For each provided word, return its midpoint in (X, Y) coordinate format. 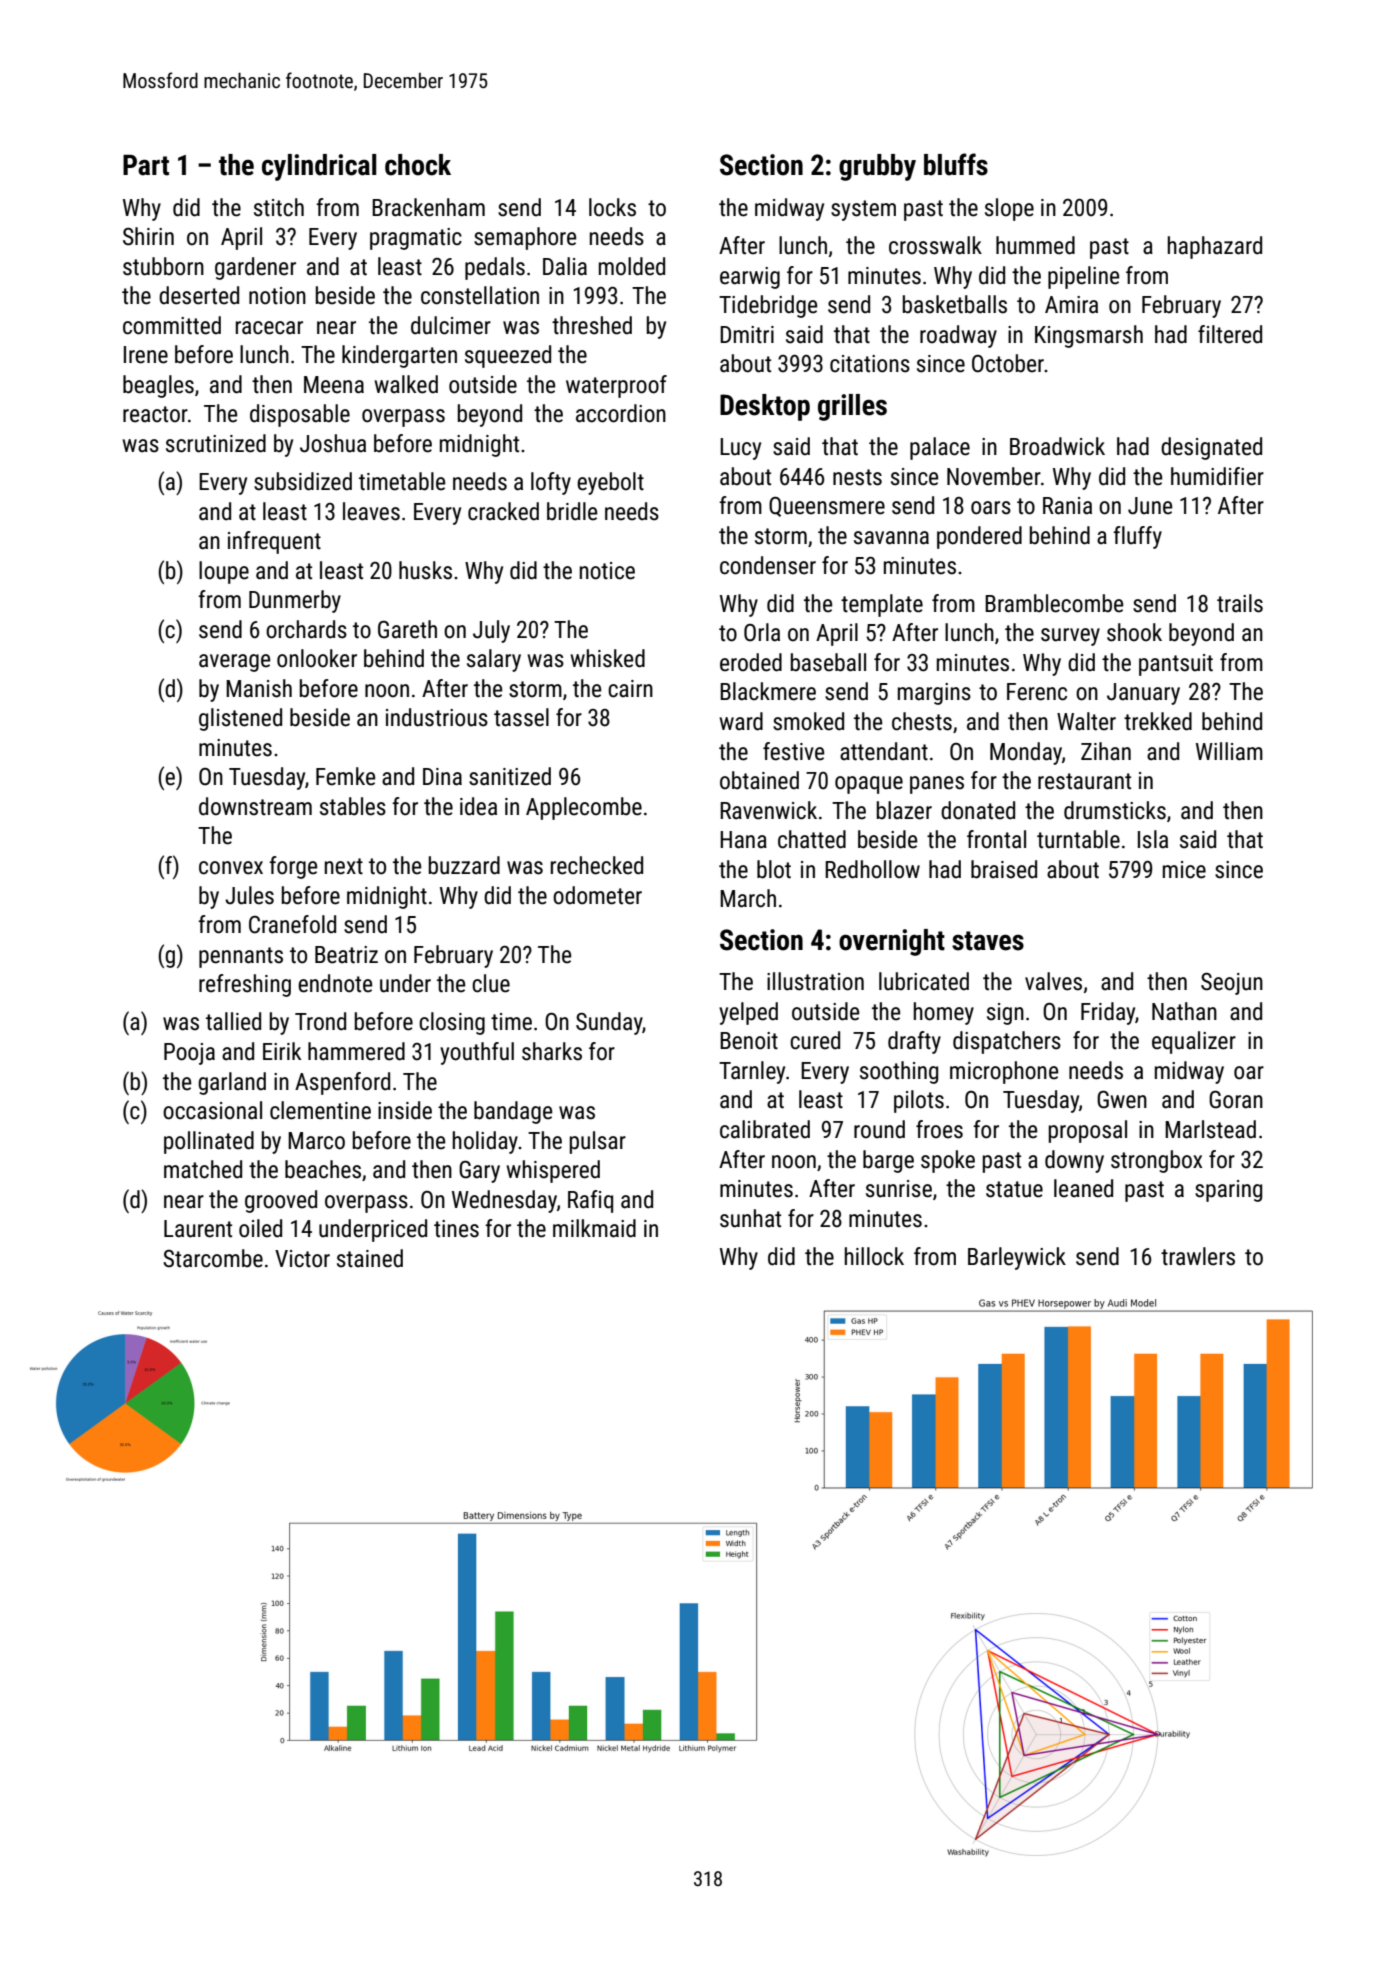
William (1229, 751)
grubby (877, 167)
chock (418, 165)
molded (632, 266)
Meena (334, 385)
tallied (233, 1021)
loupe (224, 572)
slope (1009, 209)
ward (741, 721)
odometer (597, 895)
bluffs (956, 164)
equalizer (1194, 1042)
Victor (302, 1259)
